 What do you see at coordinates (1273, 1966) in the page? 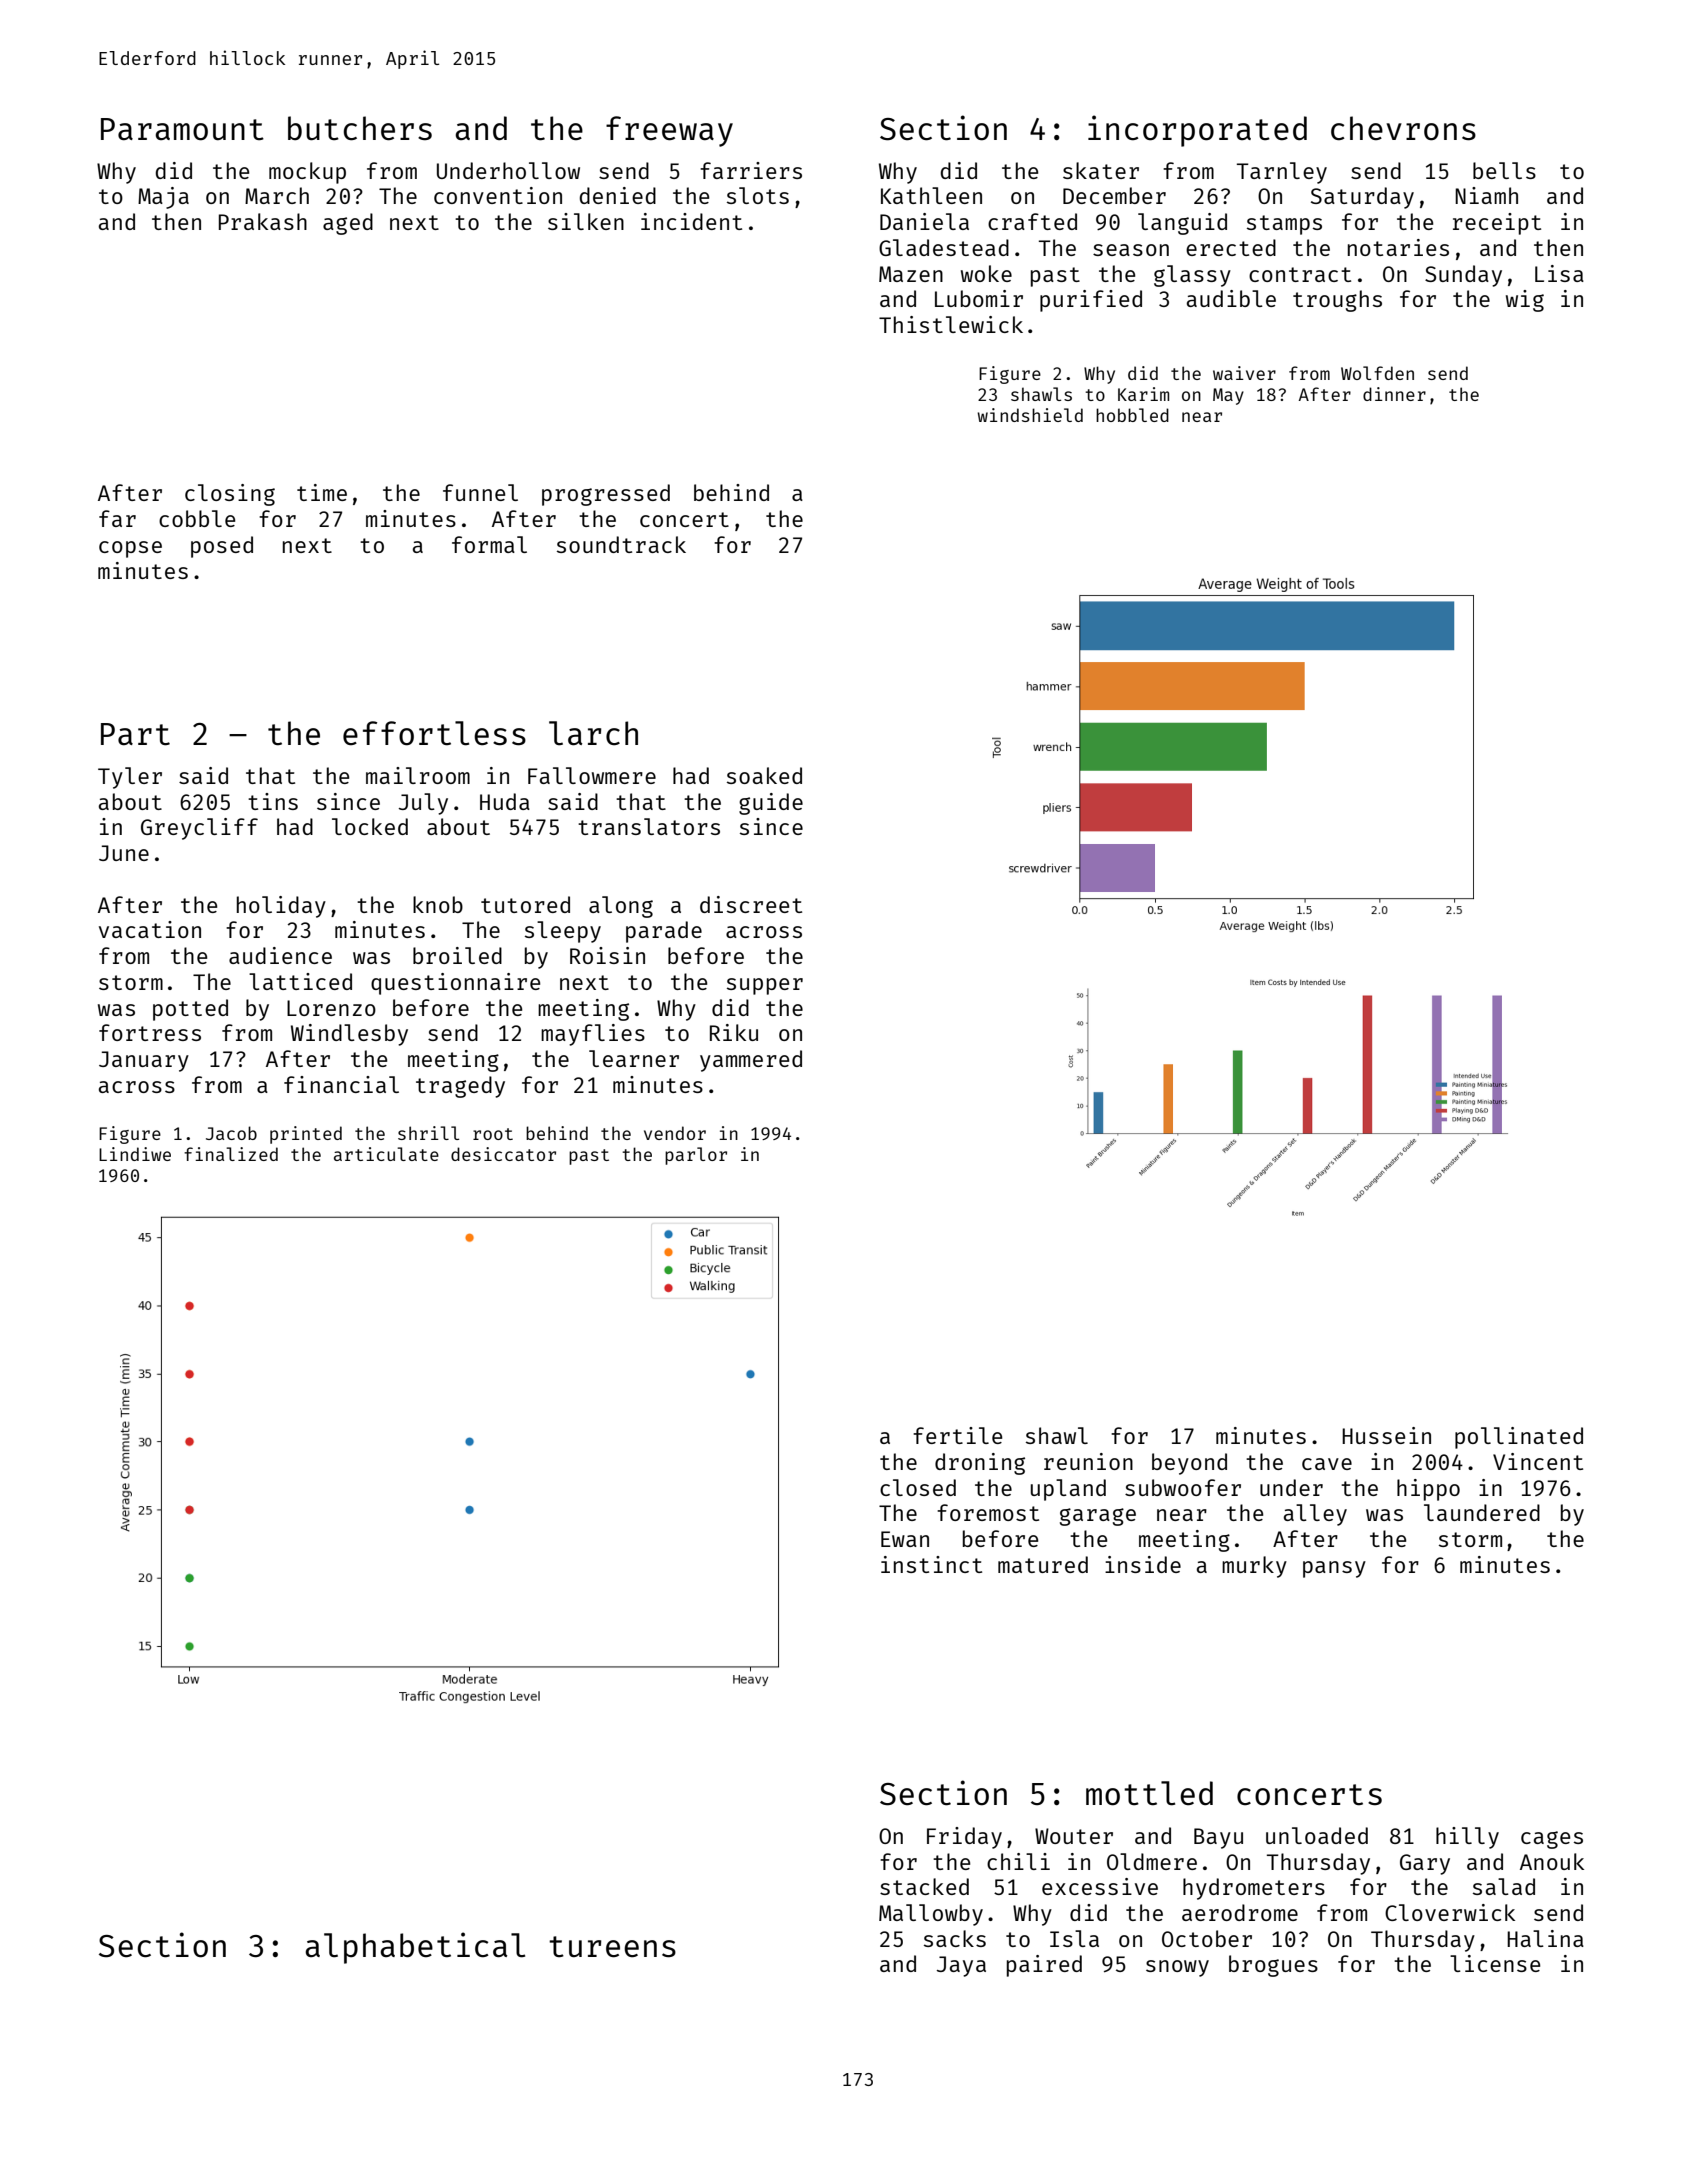
I see `brogues` at bounding box center [1273, 1966].
